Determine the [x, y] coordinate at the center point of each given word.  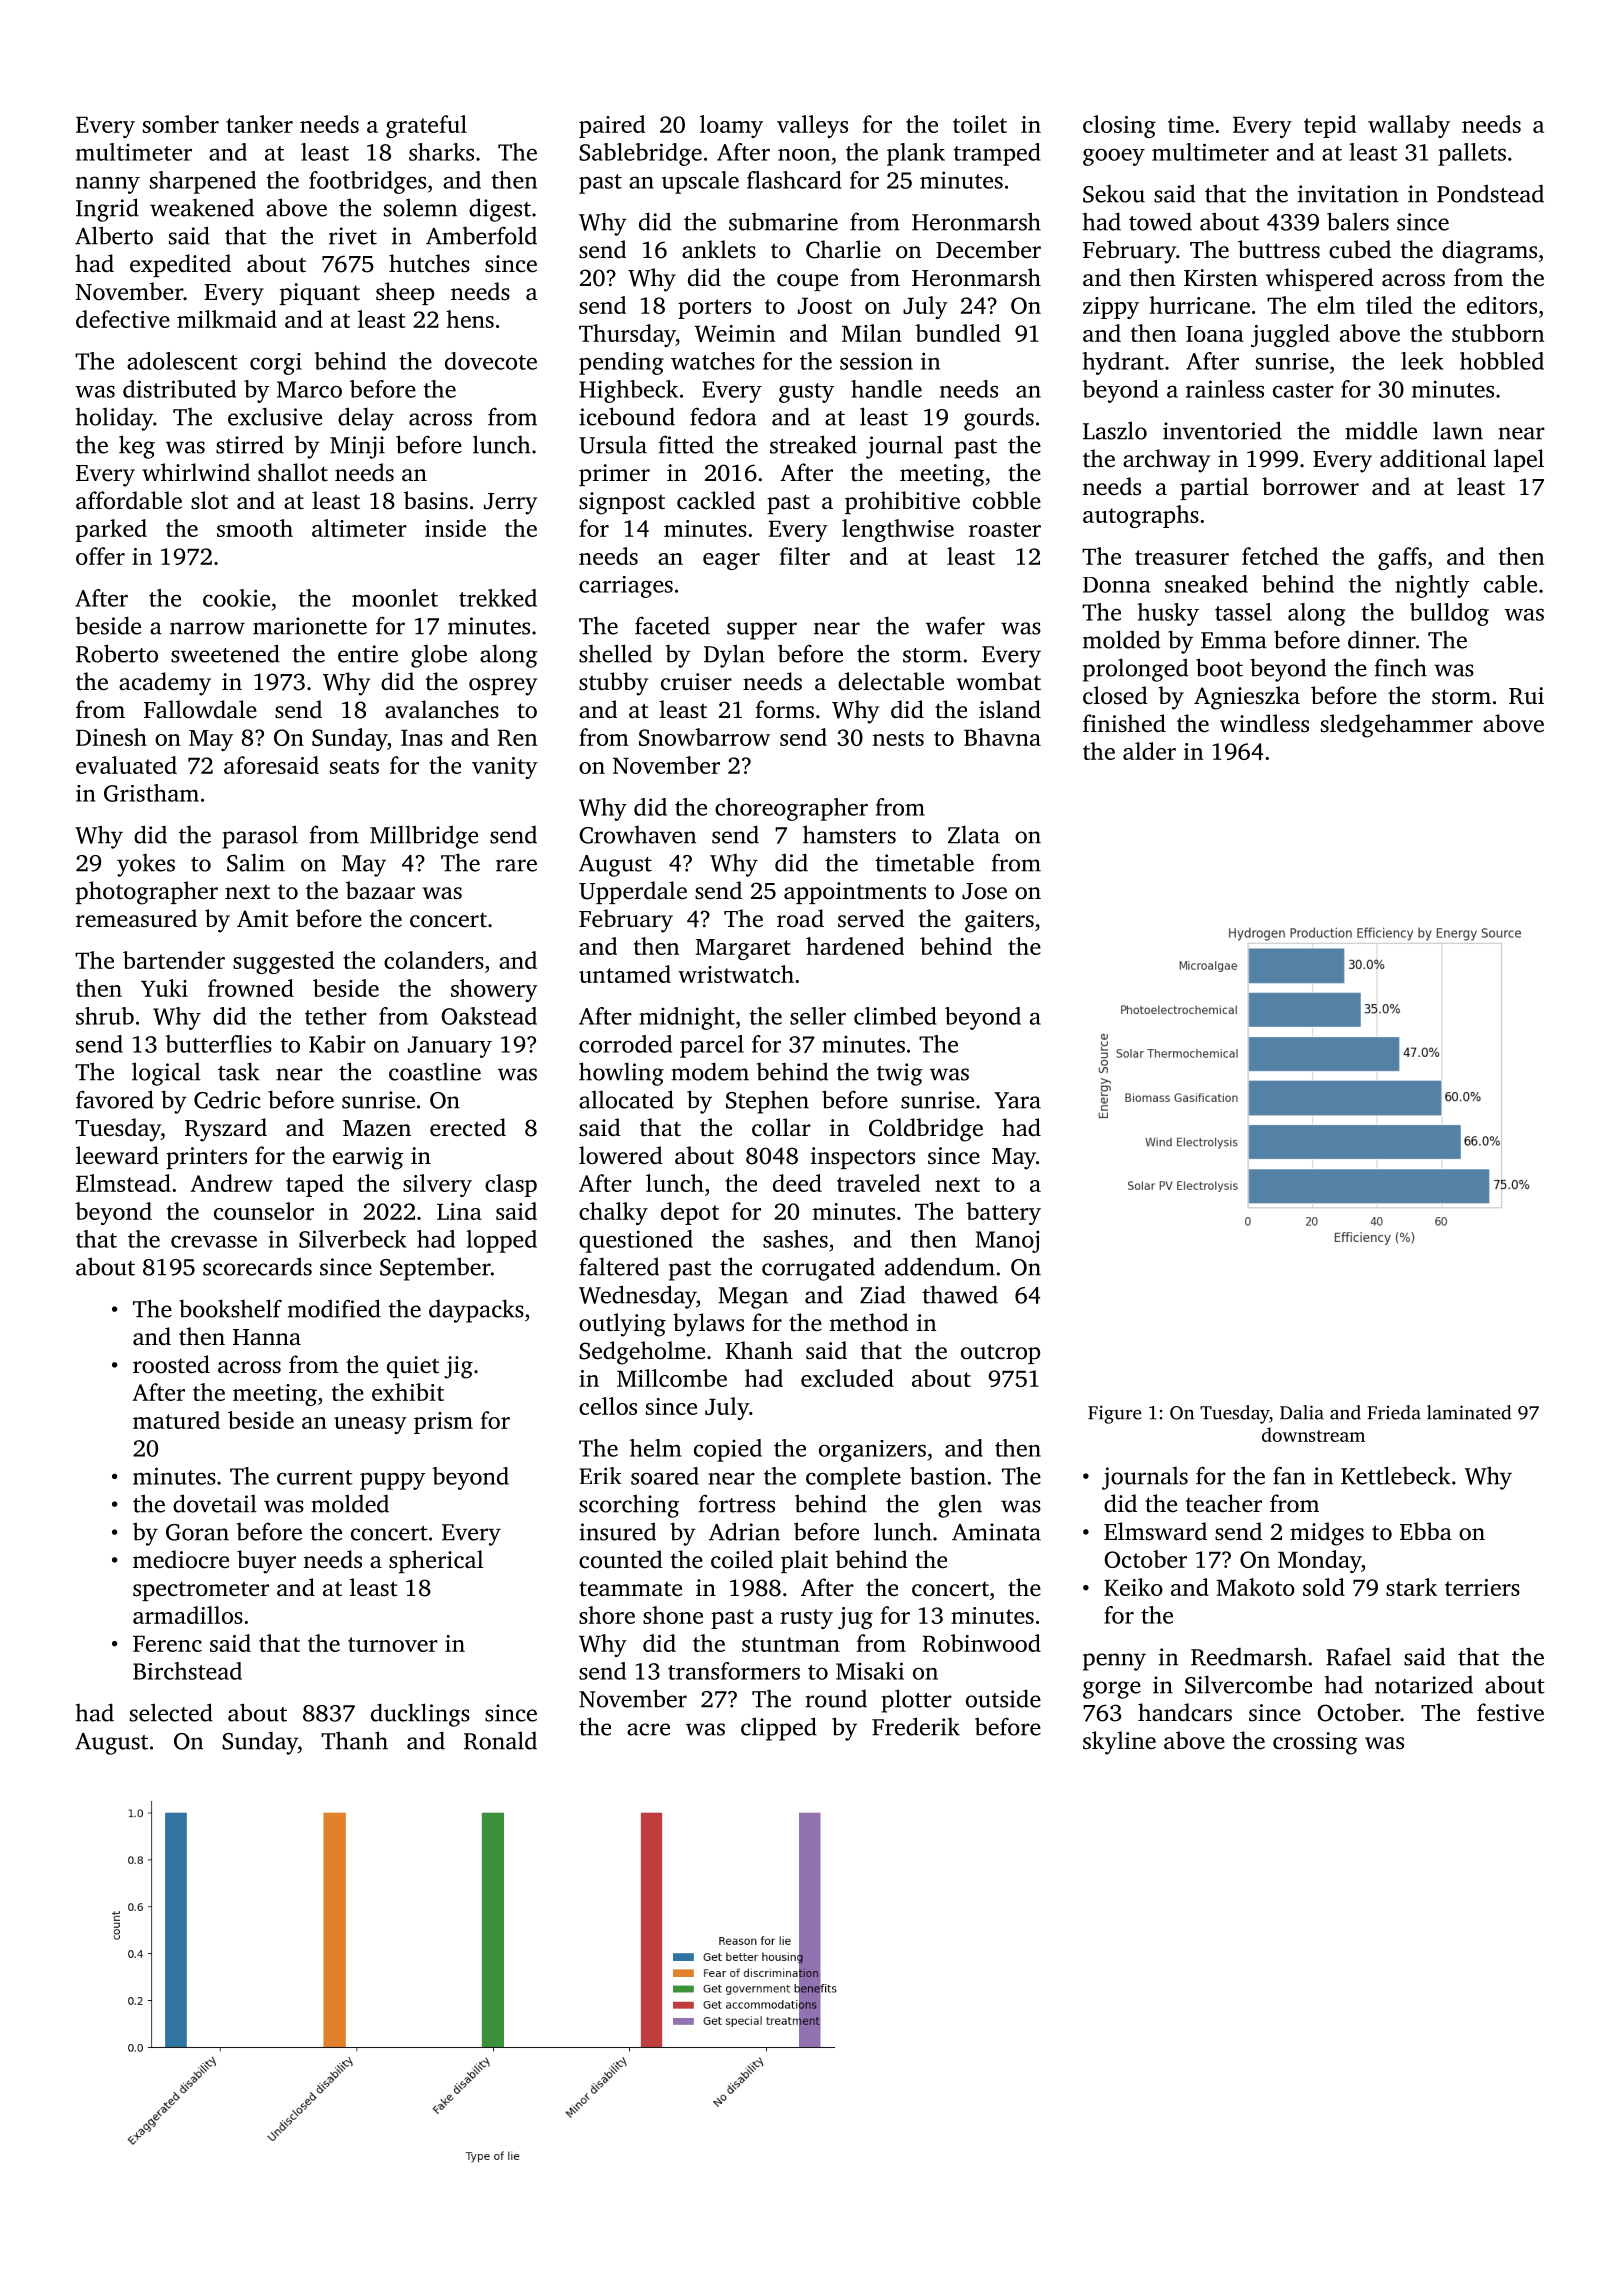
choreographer [791, 809]
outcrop [1000, 1354]
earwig [368, 1158]
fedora [723, 416]
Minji [357, 447]
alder [1149, 751]
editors [1502, 305]
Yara [1017, 1100]
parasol [260, 837]
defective [123, 319]
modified [334, 1308]
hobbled [1502, 361]
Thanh [354, 1740]
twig [900, 1074]
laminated [1469, 1412]
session [876, 361]
